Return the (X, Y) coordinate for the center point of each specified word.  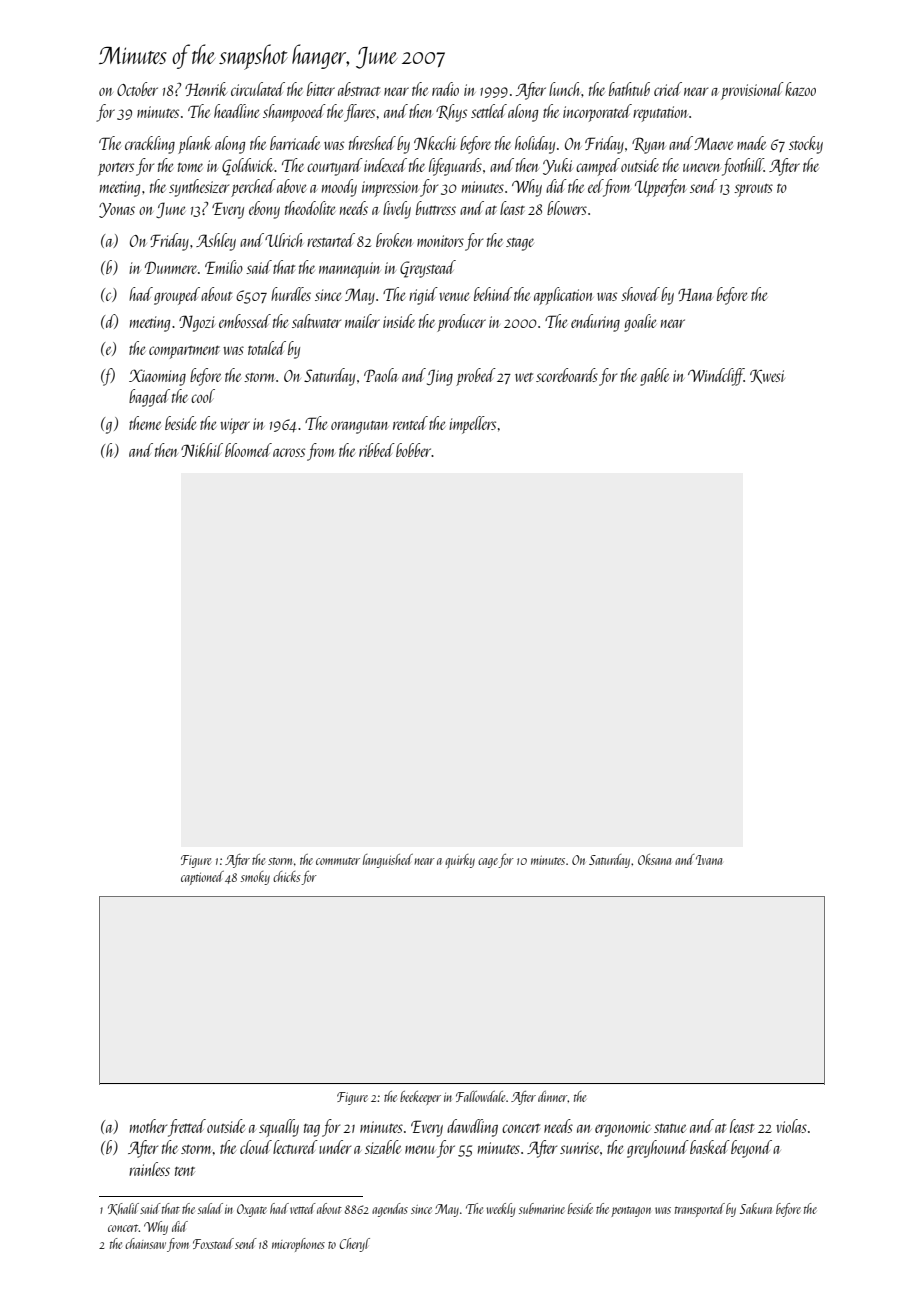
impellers (472, 425)
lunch (564, 89)
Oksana (654, 859)
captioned (202, 878)
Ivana (709, 860)
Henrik (206, 89)
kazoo (800, 89)
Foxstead (213, 1243)
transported (700, 1210)
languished (388, 861)
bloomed (248, 450)
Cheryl (354, 1245)
